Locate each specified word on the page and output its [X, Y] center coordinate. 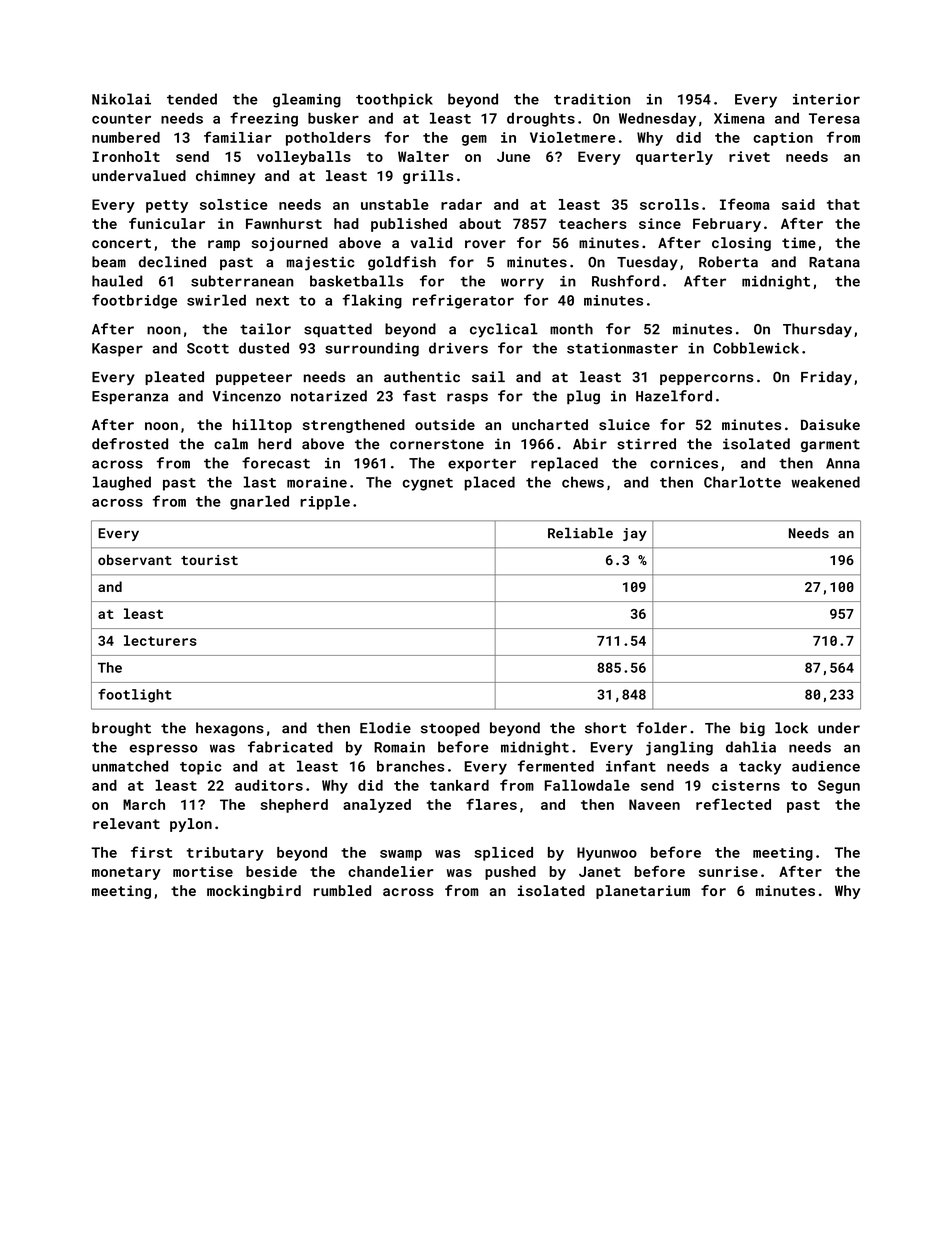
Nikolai [121, 99]
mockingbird [254, 892]
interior [826, 99]
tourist [209, 560]
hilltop [262, 426]
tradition [592, 99]
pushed [510, 873]
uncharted [550, 424]
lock [791, 728]
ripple [325, 503]
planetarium [643, 892]
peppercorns [706, 379]
